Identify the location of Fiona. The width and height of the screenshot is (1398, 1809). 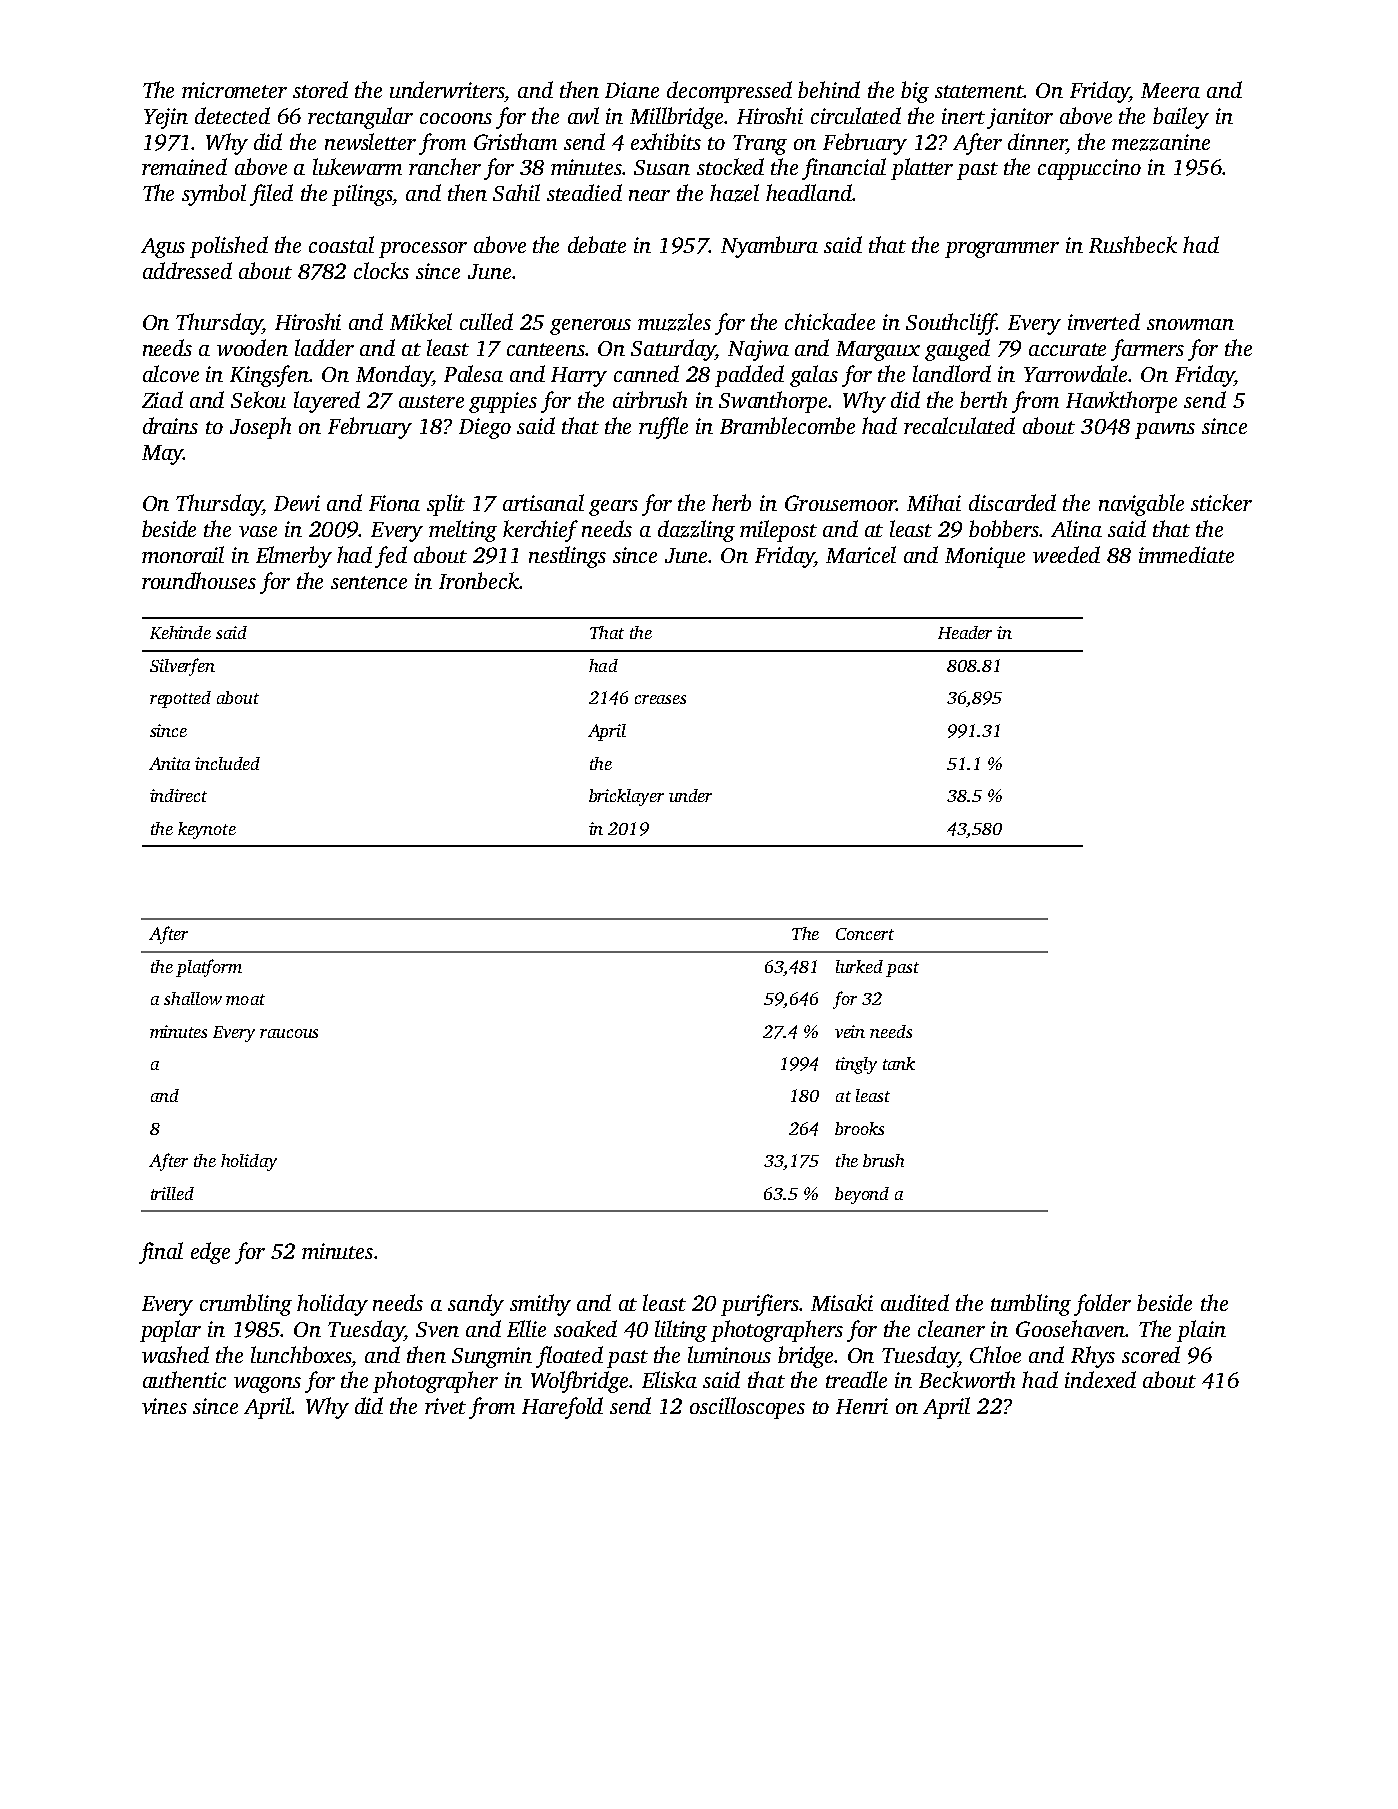
(394, 503).
